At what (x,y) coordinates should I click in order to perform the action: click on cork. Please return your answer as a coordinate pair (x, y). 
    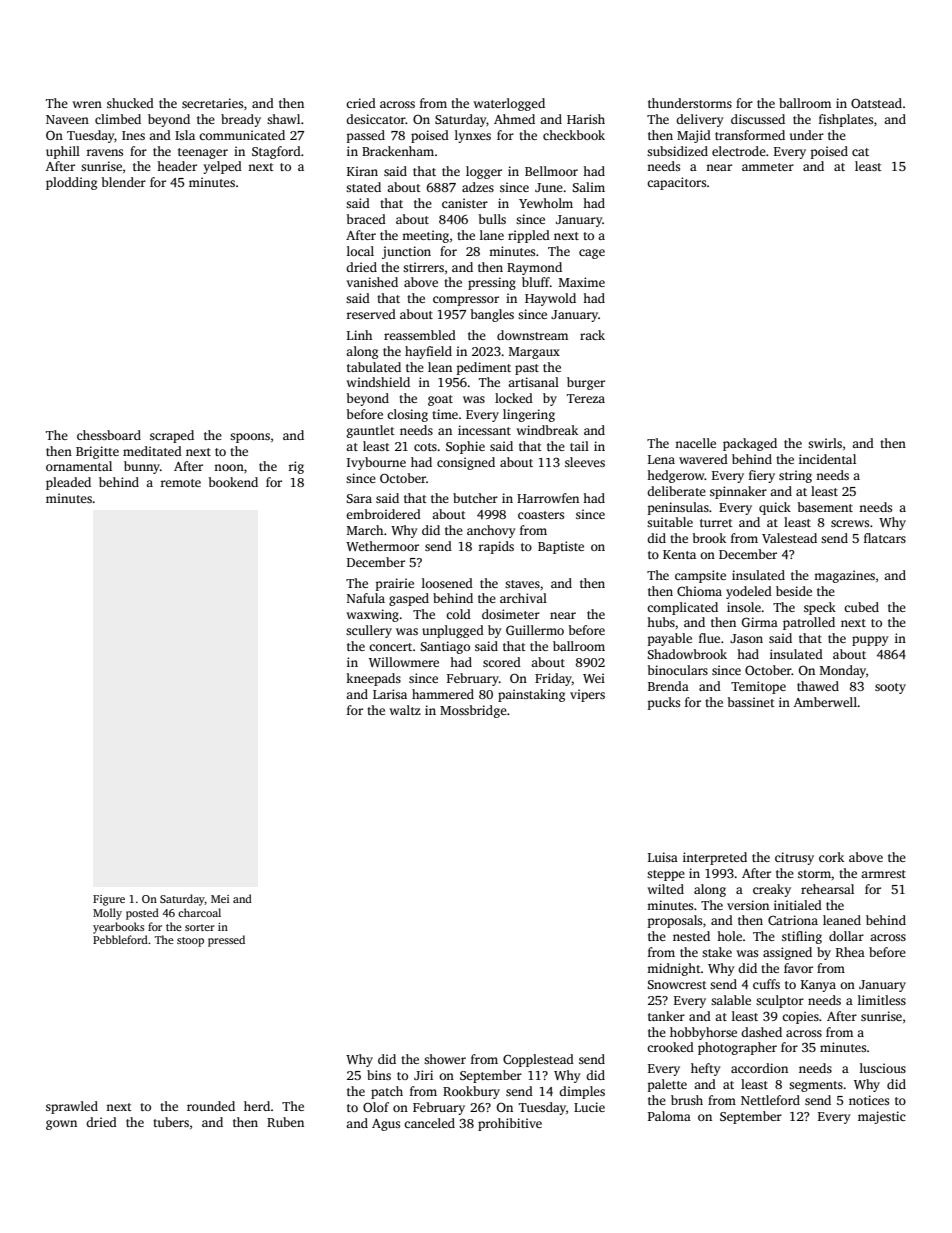
    Looking at the image, I should click on (831, 857).
